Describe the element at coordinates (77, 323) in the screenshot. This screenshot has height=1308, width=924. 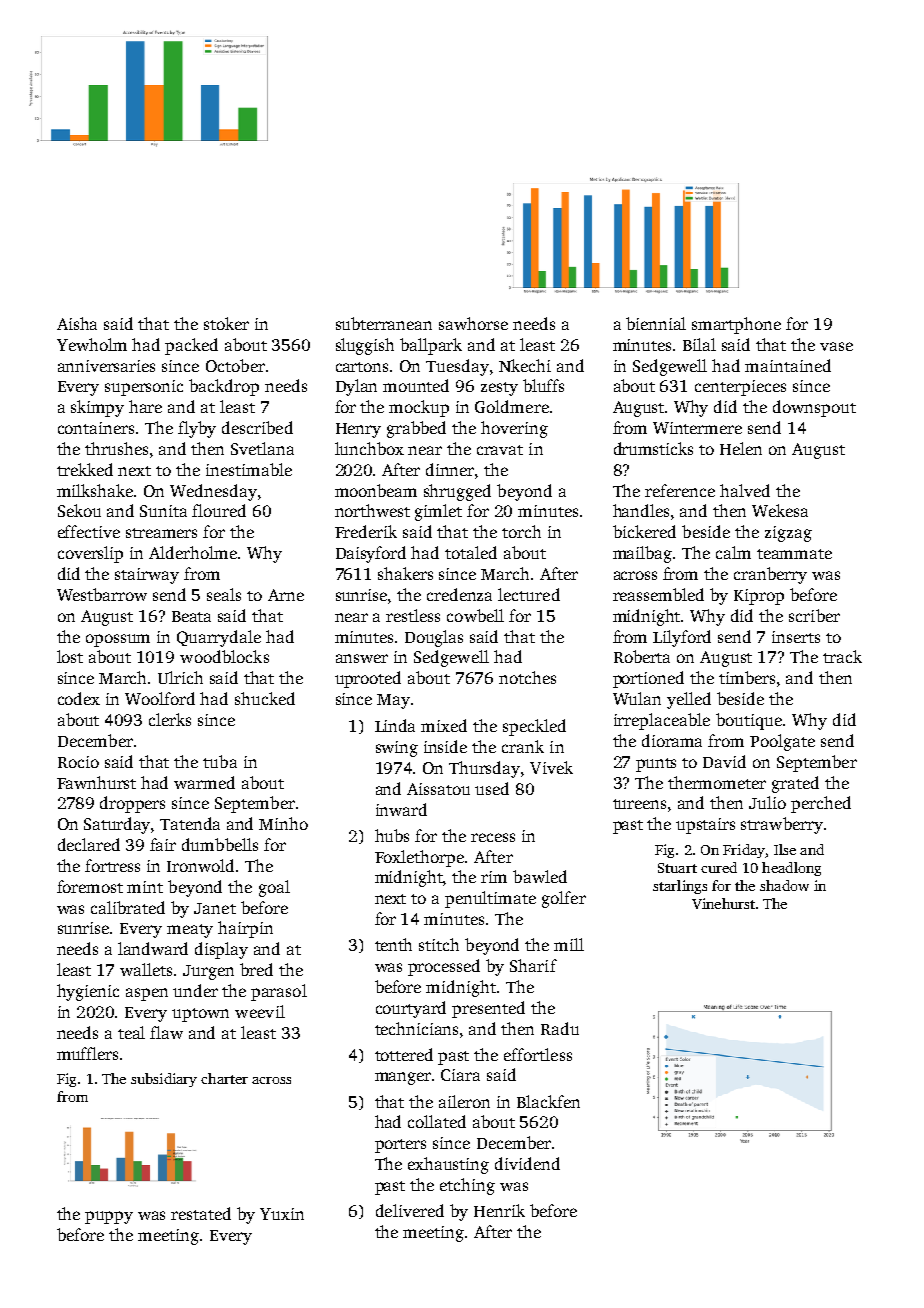
I see `Aisha` at that location.
